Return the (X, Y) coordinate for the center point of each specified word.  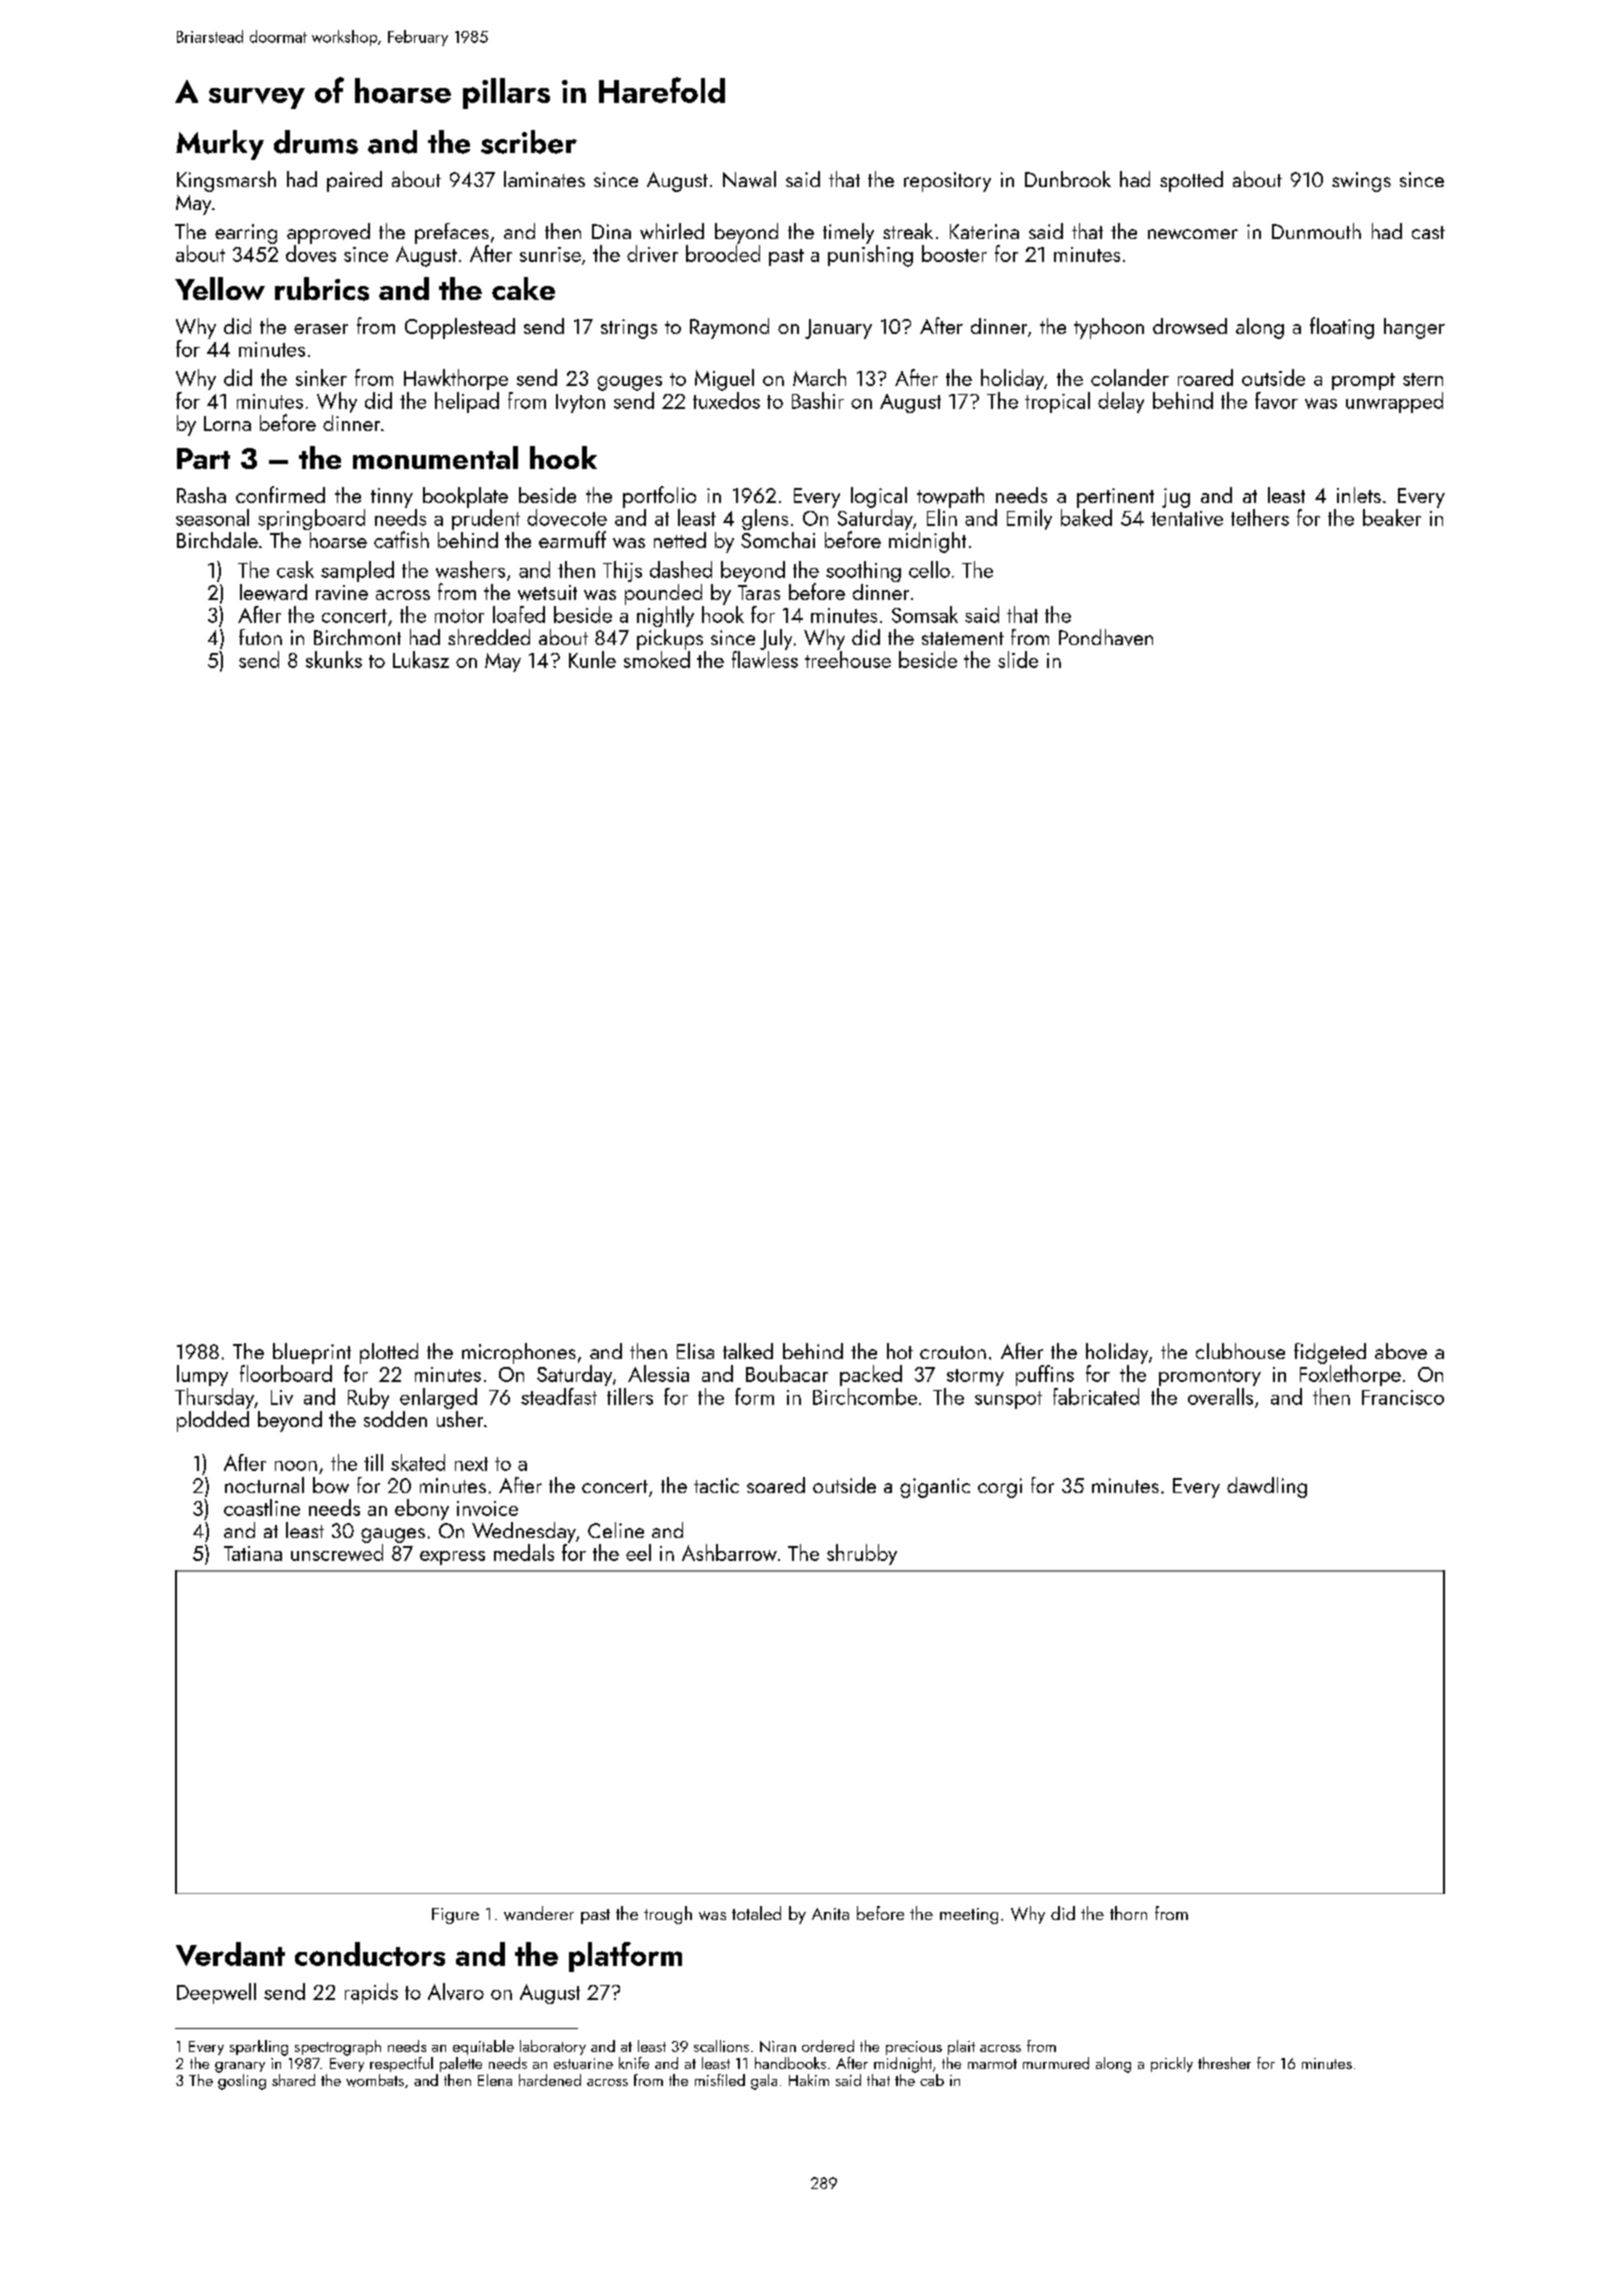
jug (1176, 498)
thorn (1128, 1913)
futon (260, 637)
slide (1018, 659)
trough (668, 1915)
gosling (242, 2082)
